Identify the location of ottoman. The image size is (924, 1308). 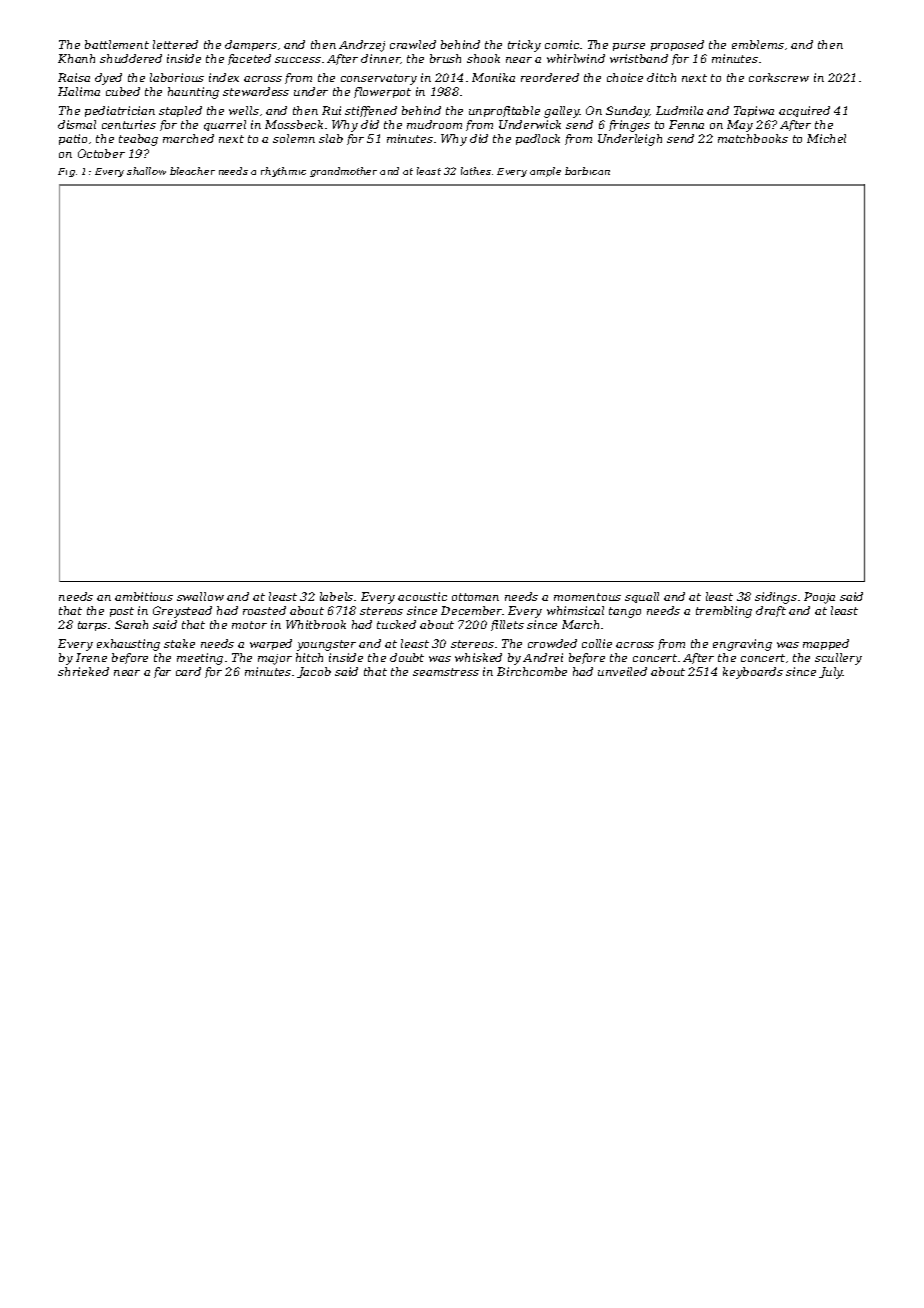
(475, 597).
